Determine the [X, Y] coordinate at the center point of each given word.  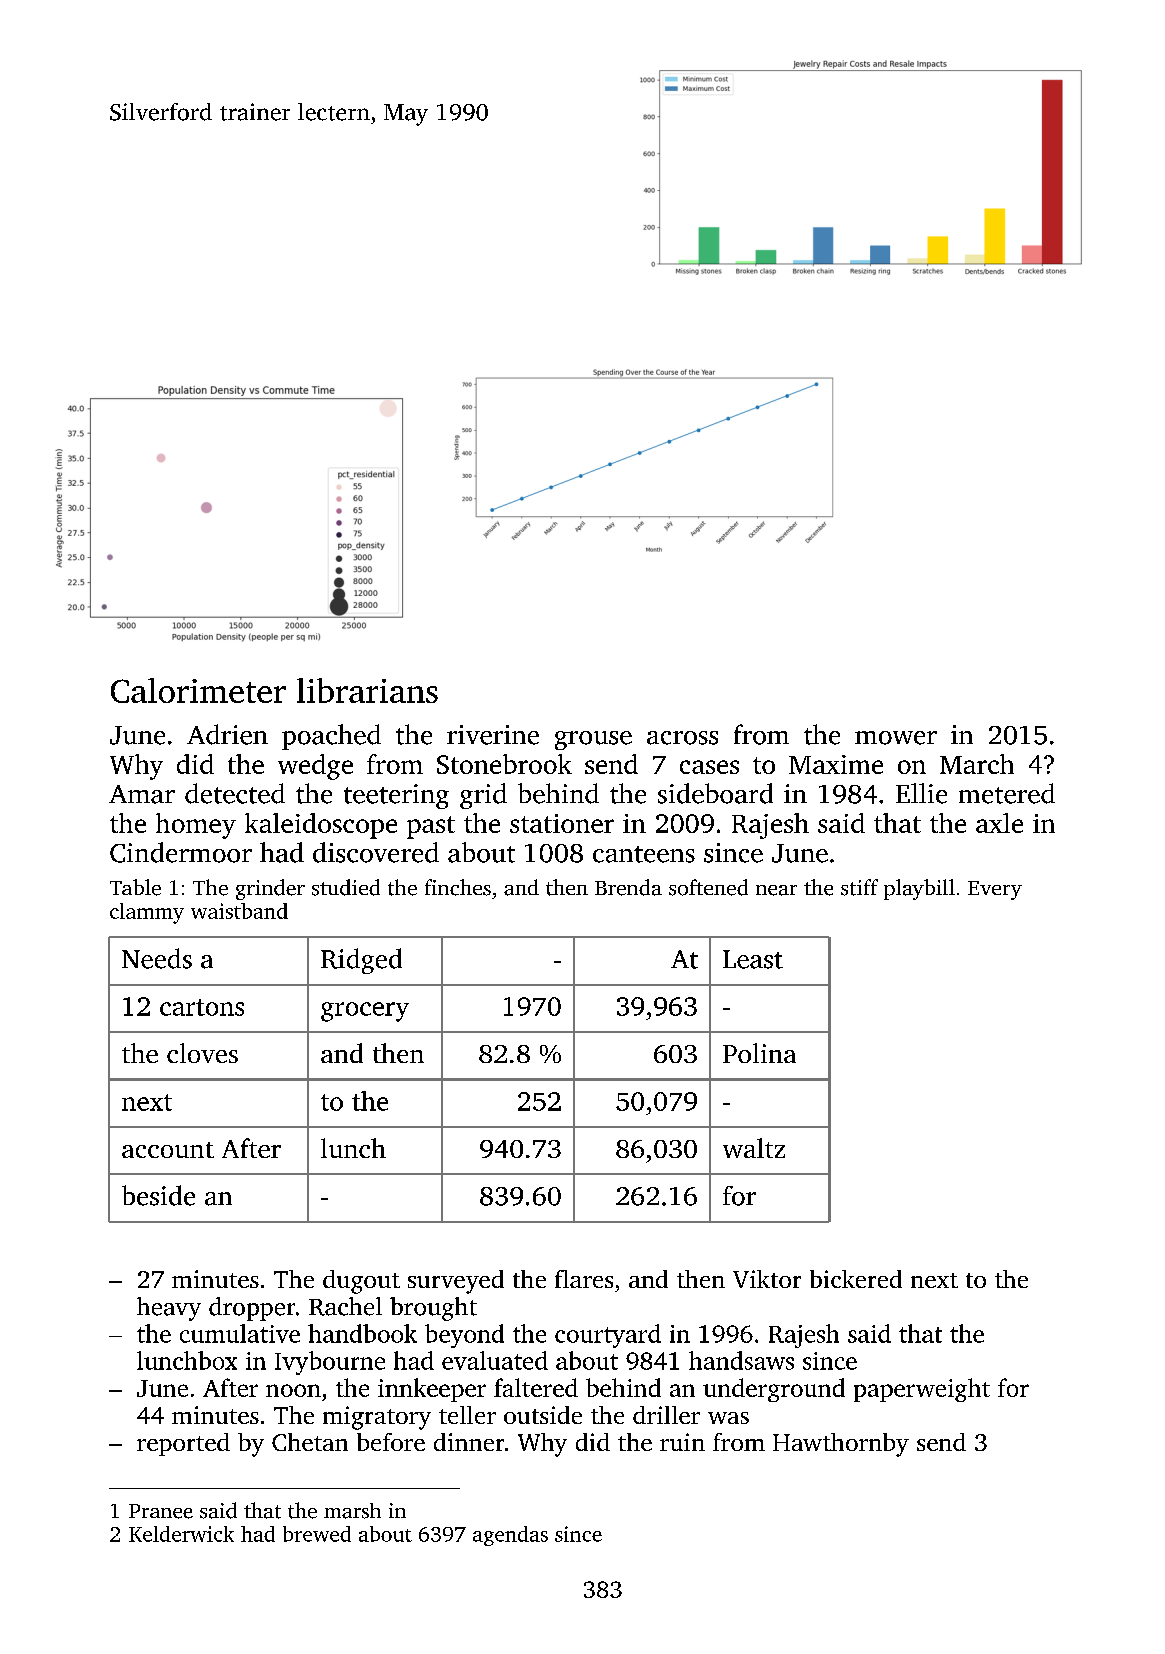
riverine [493, 735]
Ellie [921, 793]
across [682, 738]
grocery [365, 1012]
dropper [252, 1309]
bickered [856, 1279]
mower [896, 738]
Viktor [767, 1279]
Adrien [227, 734]
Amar [142, 794]
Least [753, 959]
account [168, 1150]
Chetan [310, 1442]
